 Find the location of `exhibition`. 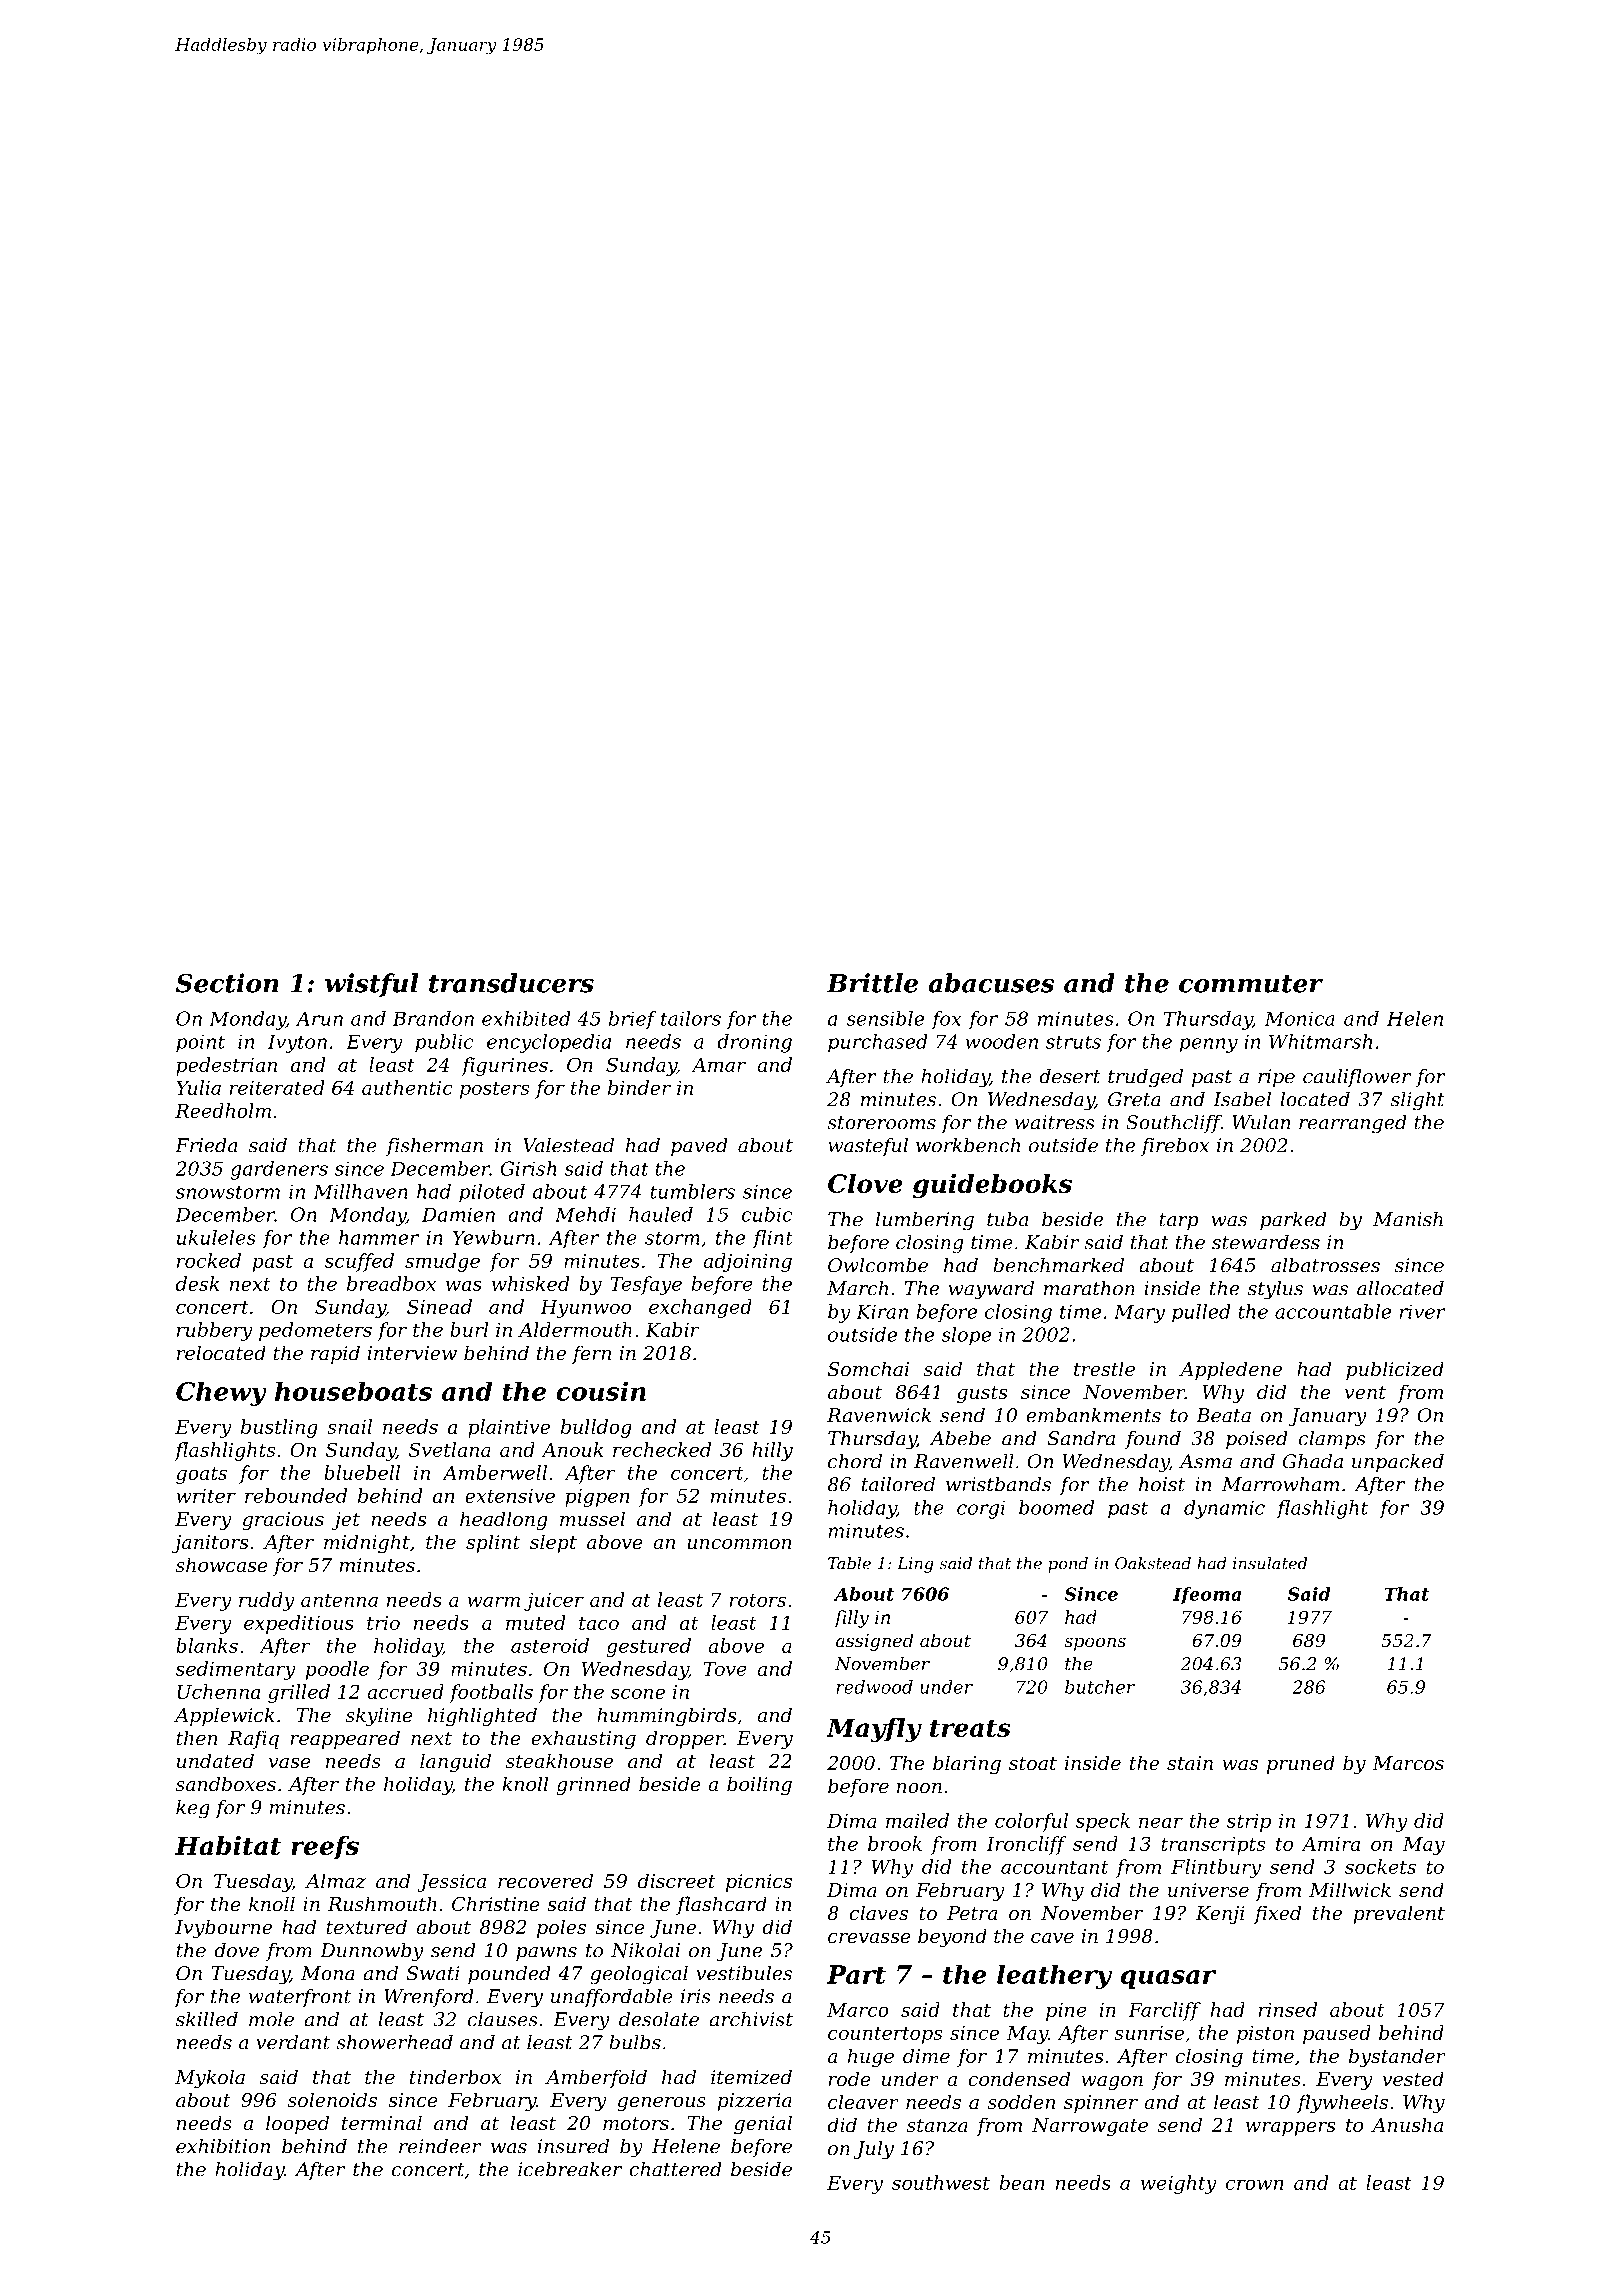

exhibition is located at coordinates (223, 2146).
